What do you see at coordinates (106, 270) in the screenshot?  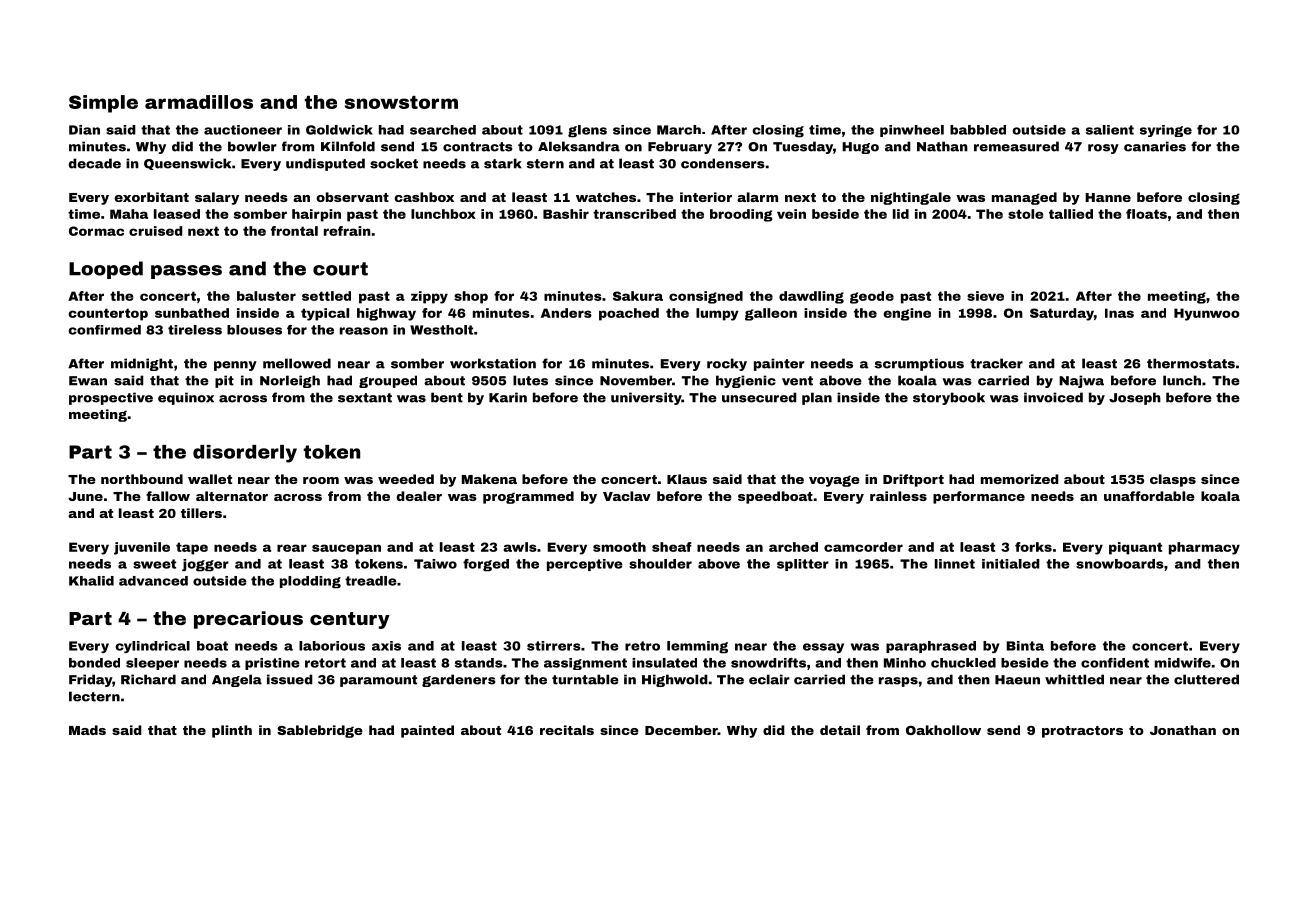 I see `Looped` at bounding box center [106, 270].
